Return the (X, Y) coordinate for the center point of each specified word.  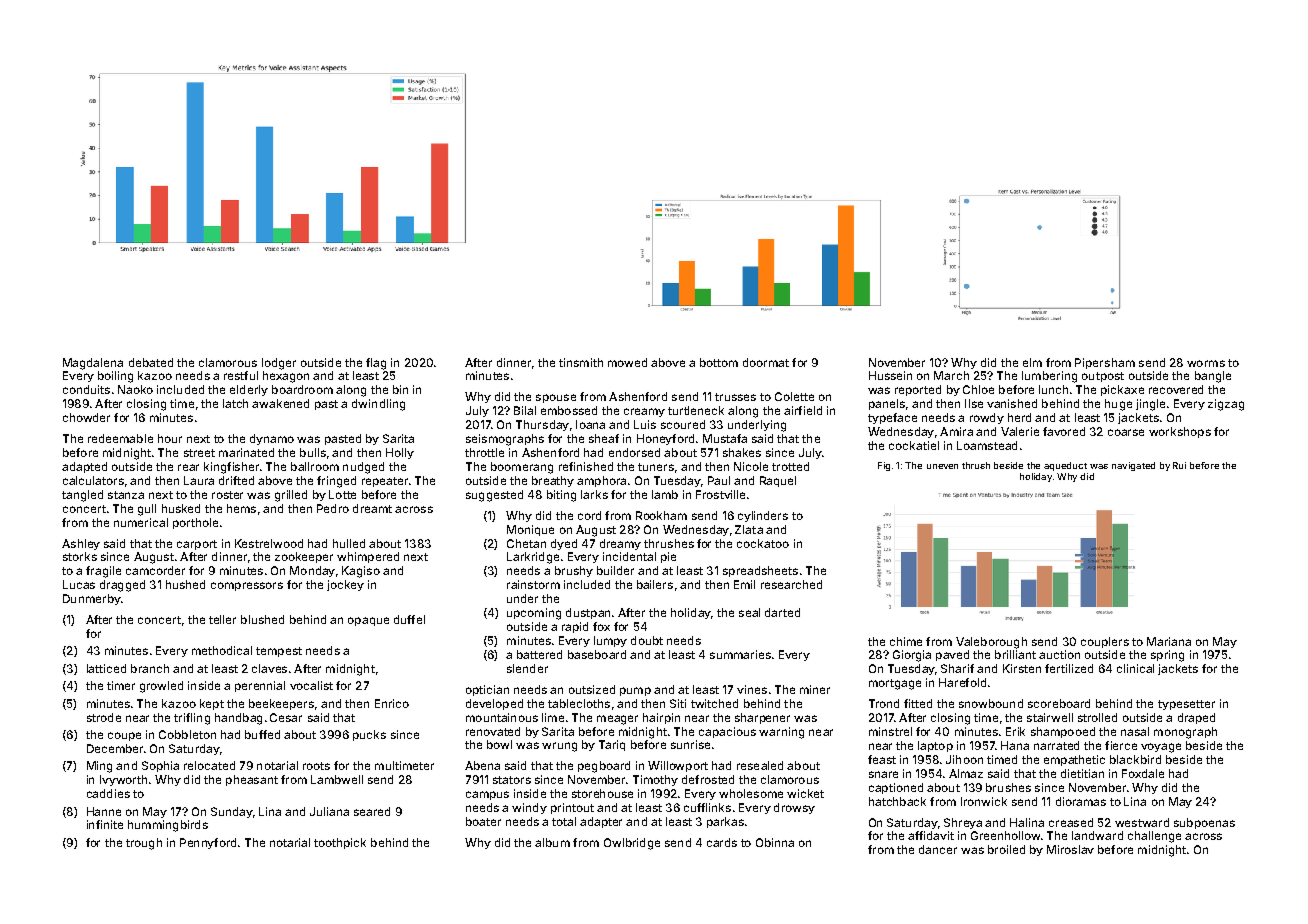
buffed (262, 734)
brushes (1008, 787)
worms (1206, 363)
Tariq (612, 745)
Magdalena (93, 364)
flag (376, 364)
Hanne (104, 811)
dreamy (620, 544)
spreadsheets (760, 571)
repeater (385, 482)
